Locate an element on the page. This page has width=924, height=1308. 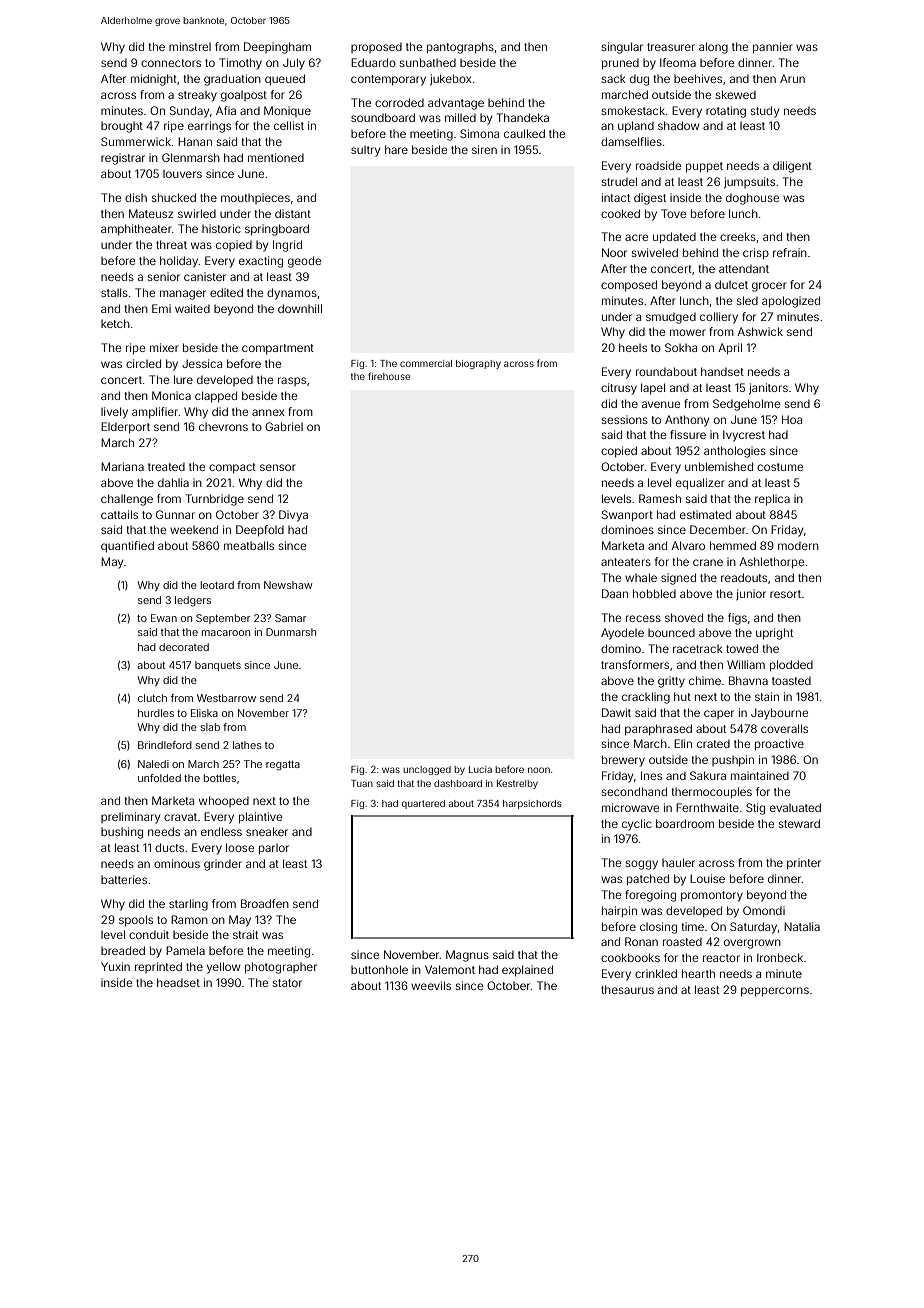
Yuxin is located at coordinates (115, 966).
